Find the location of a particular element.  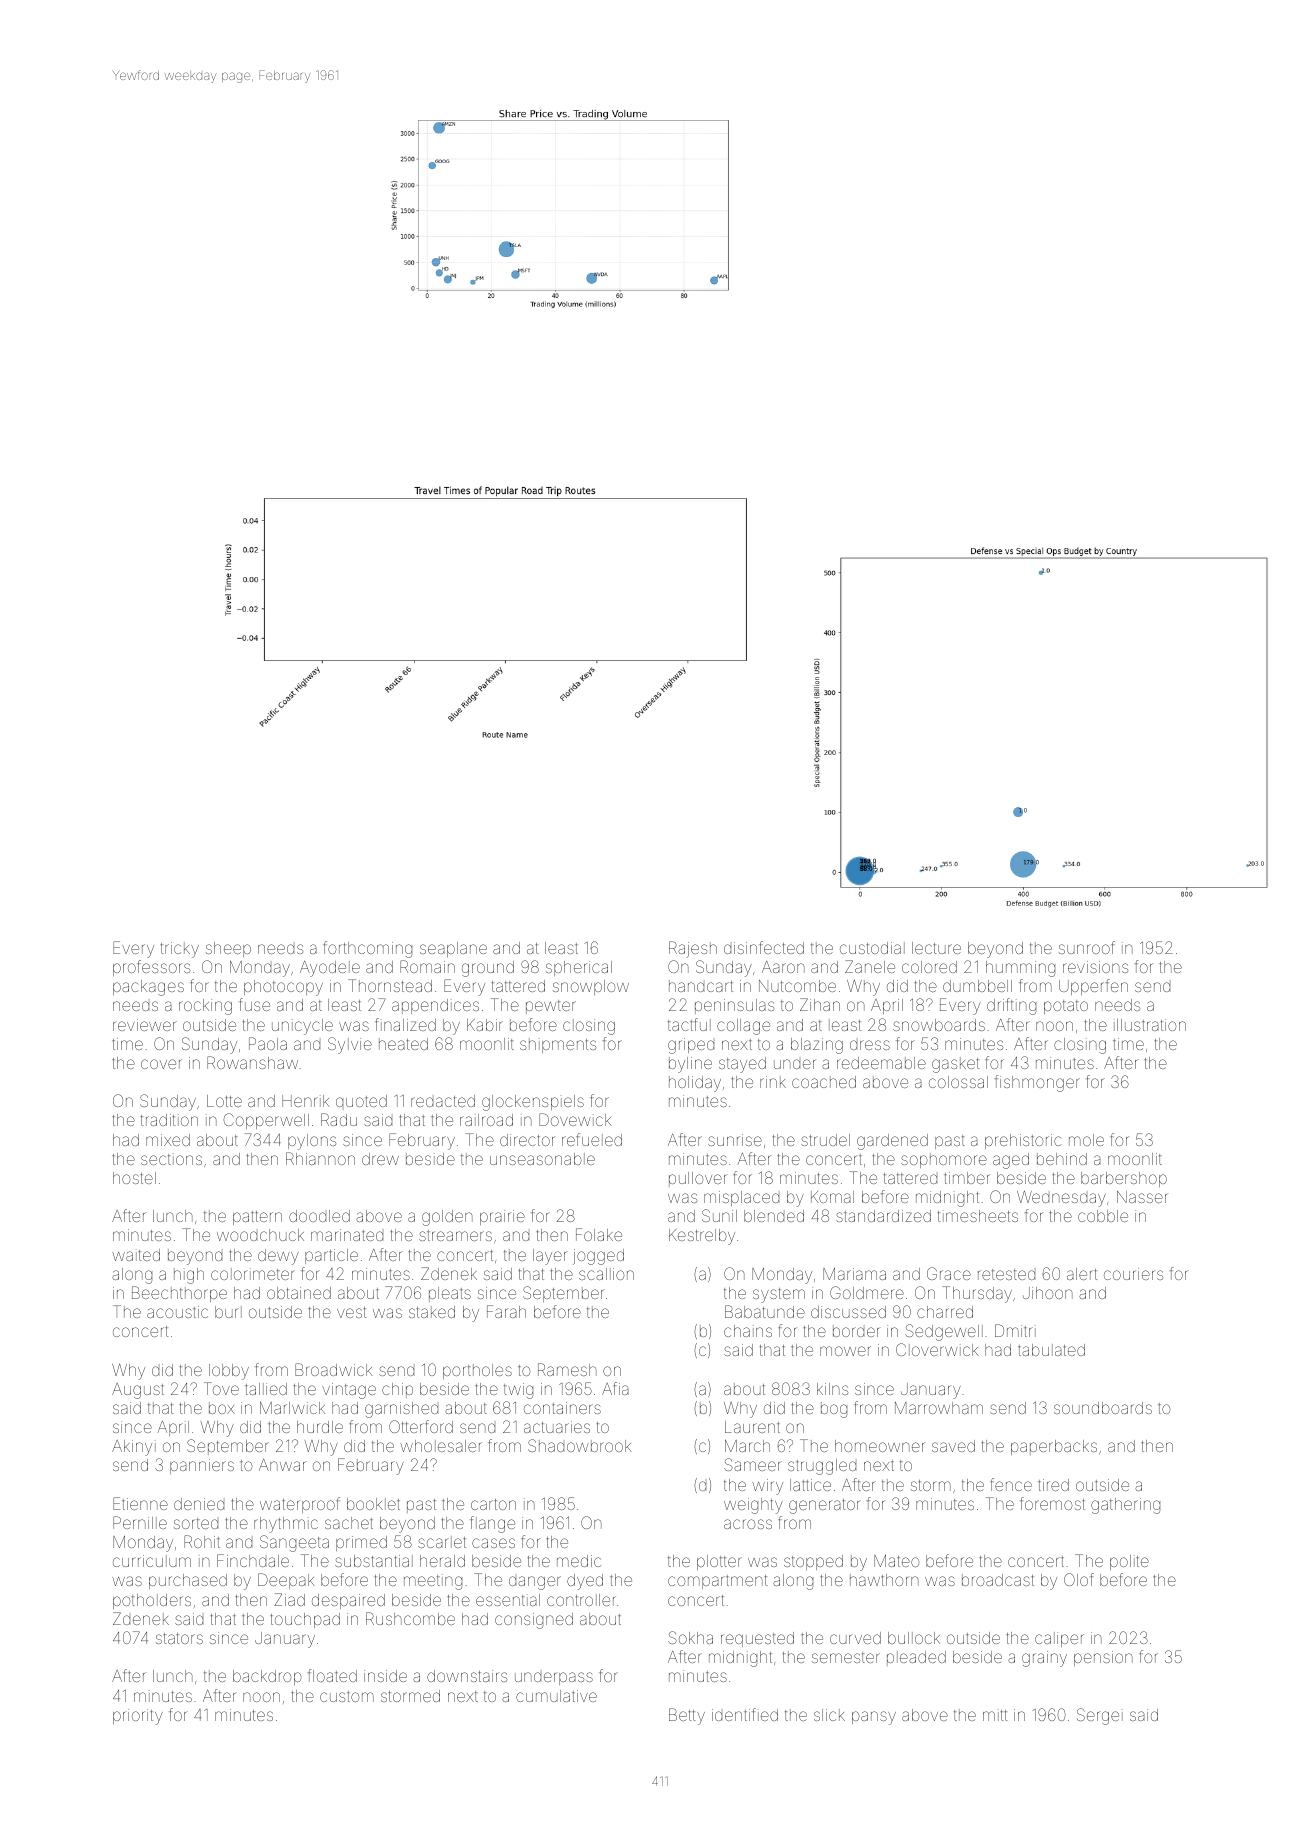

lobby is located at coordinates (229, 1372).
